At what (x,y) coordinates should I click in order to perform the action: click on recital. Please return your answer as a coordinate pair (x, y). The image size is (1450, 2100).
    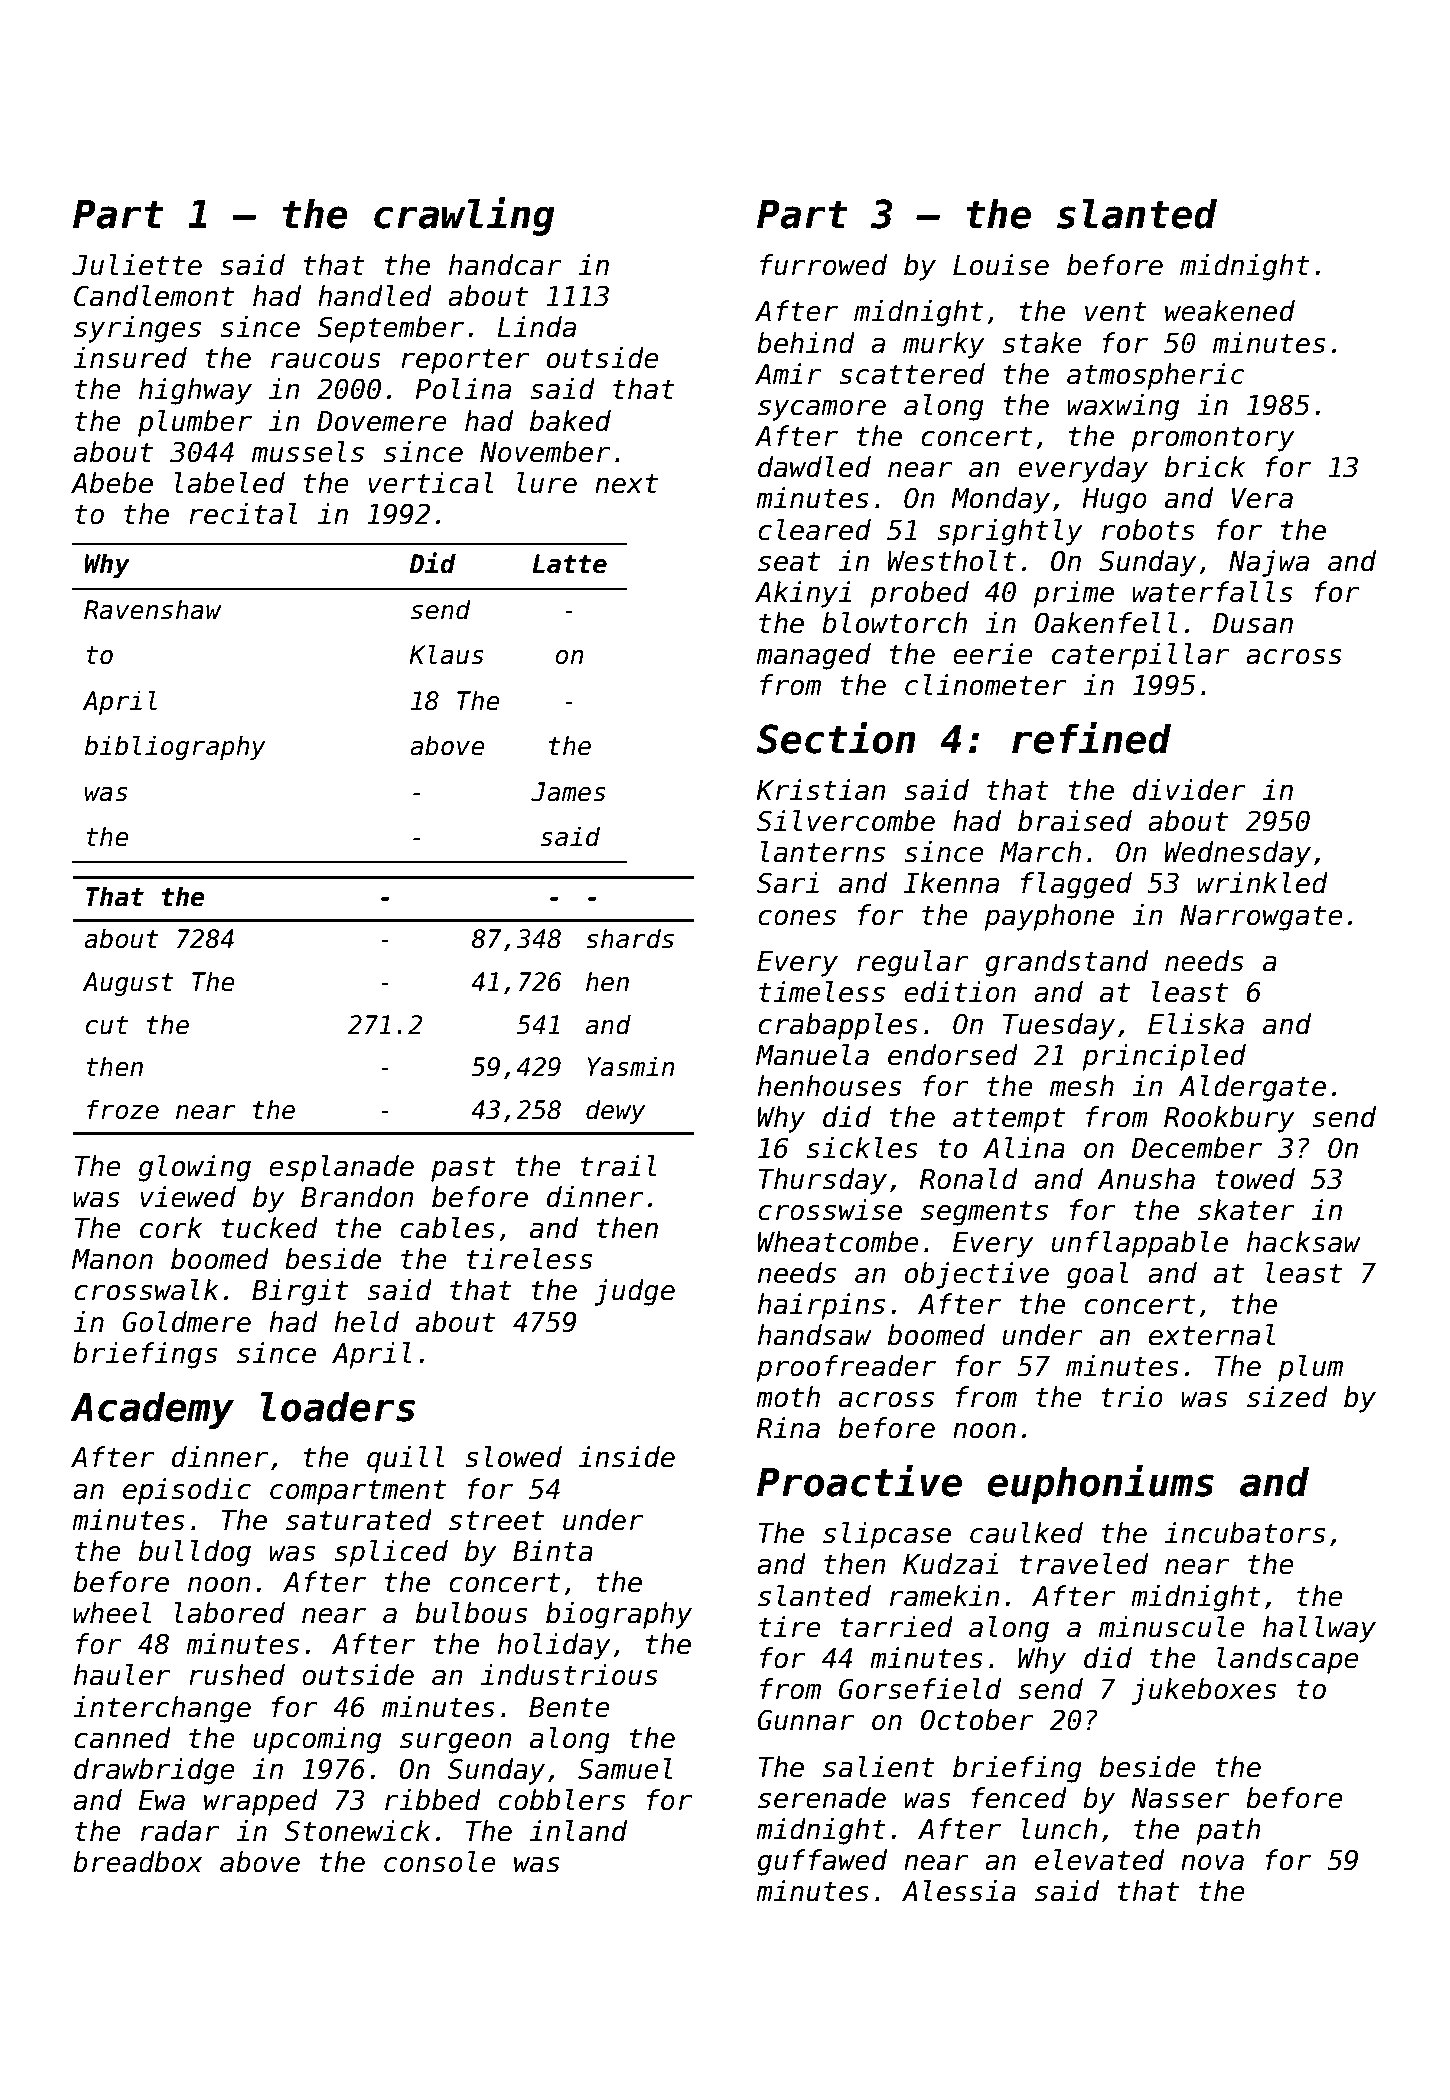
    Looking at the image, I should click on (243, 514).
